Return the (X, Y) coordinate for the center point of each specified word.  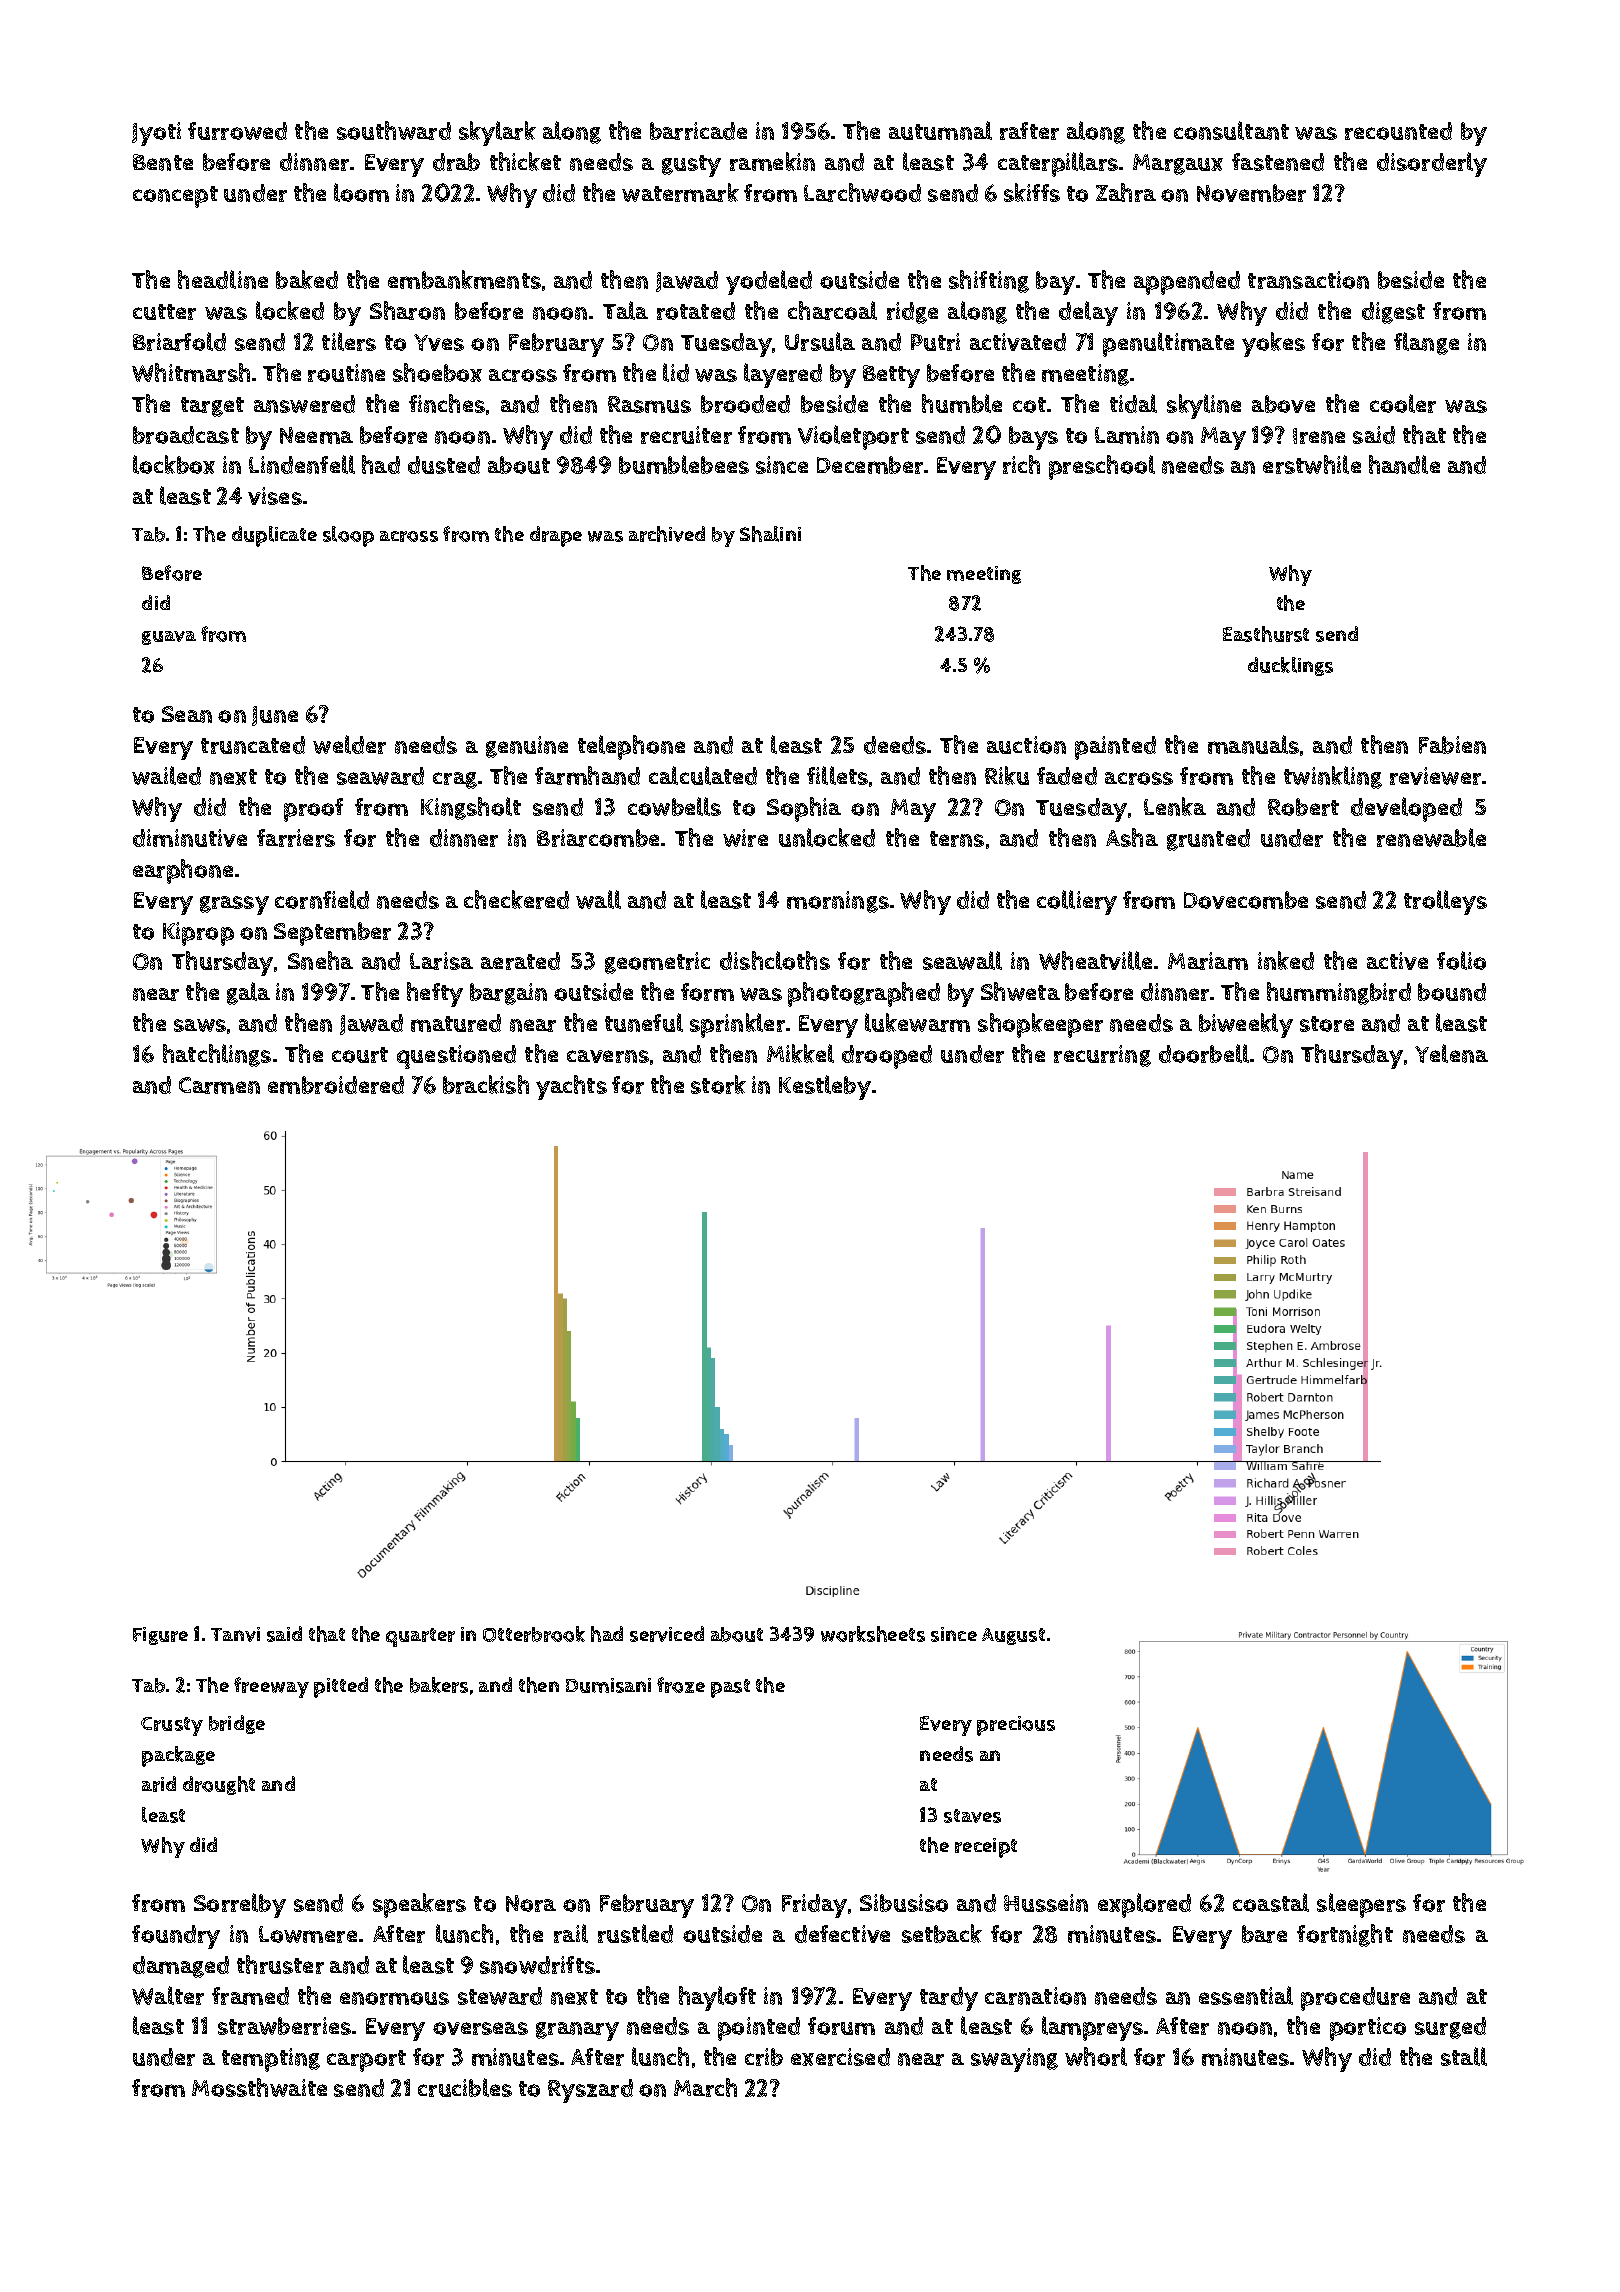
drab (456, 162)
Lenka (1175, 806)
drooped (887, 1057)
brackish (486, 1084)
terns (957, 839)
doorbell (1204, 1053)
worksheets (873, 1634)
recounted (1398, 131)
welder (349, 744)
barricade (698, 131)
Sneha (320, 960)
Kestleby (825, 1087)
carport (366, 2061)
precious (1016, 1726)
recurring (1102, 1056)
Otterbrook (534, 1634)
